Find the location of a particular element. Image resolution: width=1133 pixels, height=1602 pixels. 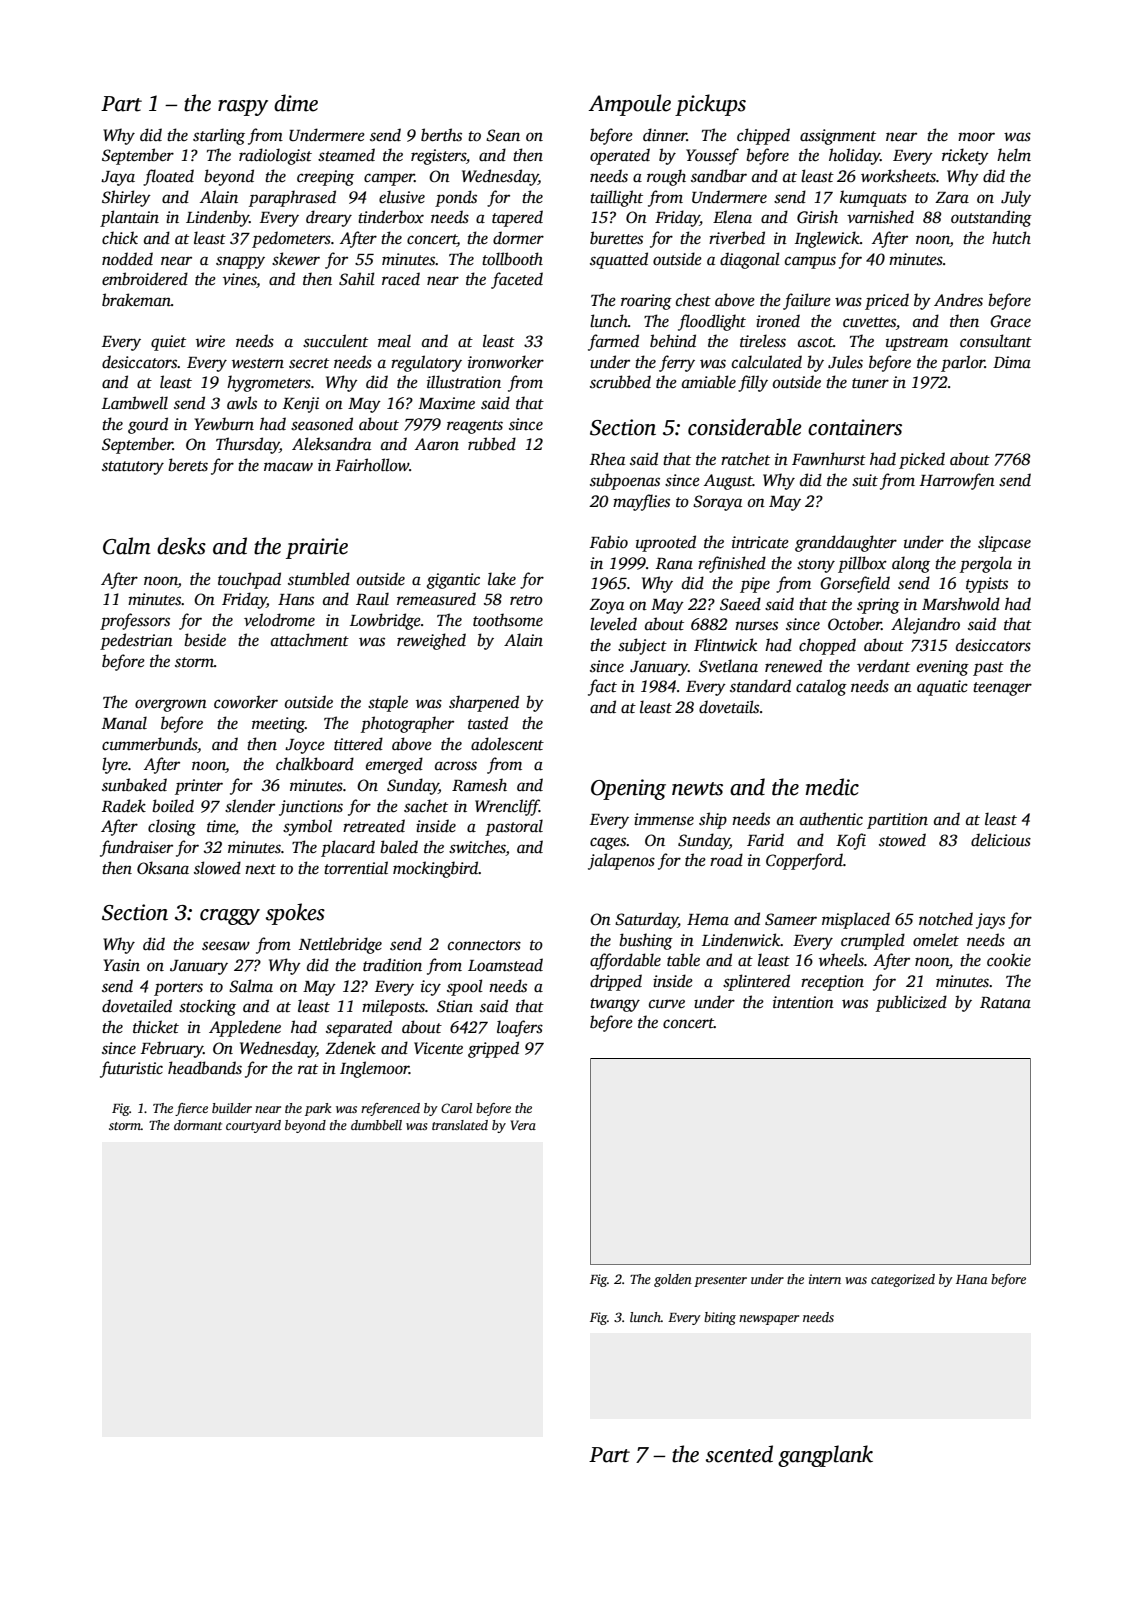

remeasured is located at coordinates (436, 599).
